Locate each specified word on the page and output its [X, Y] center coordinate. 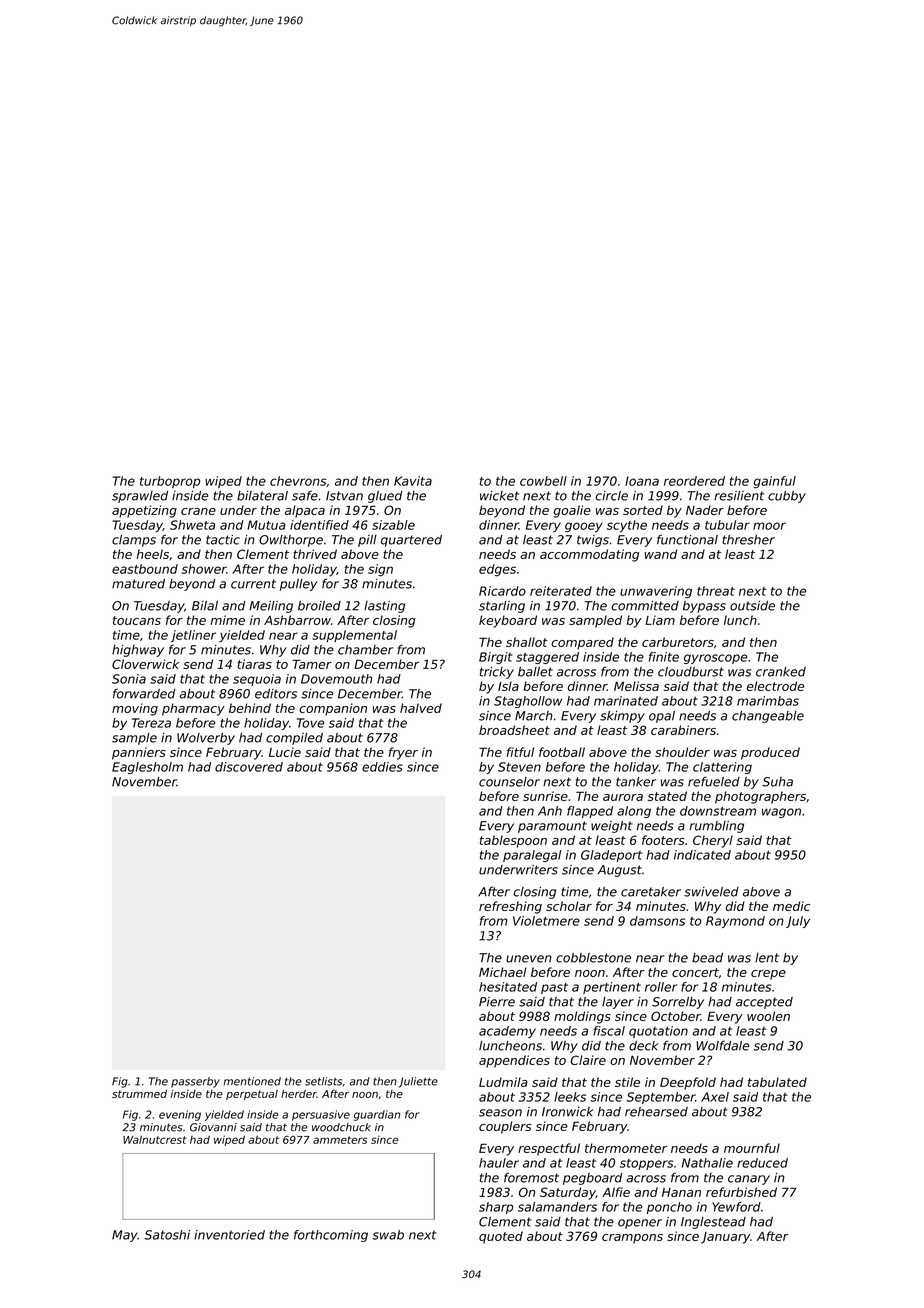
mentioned [252, 1081]
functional [687, 539]
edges [497, 570]
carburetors [678, 642]
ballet [535, 672]
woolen [768, 1016]
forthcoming [331, 1236]
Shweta [192, 525]
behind [250, 708]
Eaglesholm [147, 768]
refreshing [510, 907]
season [500, 1113]
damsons [657, 921]
